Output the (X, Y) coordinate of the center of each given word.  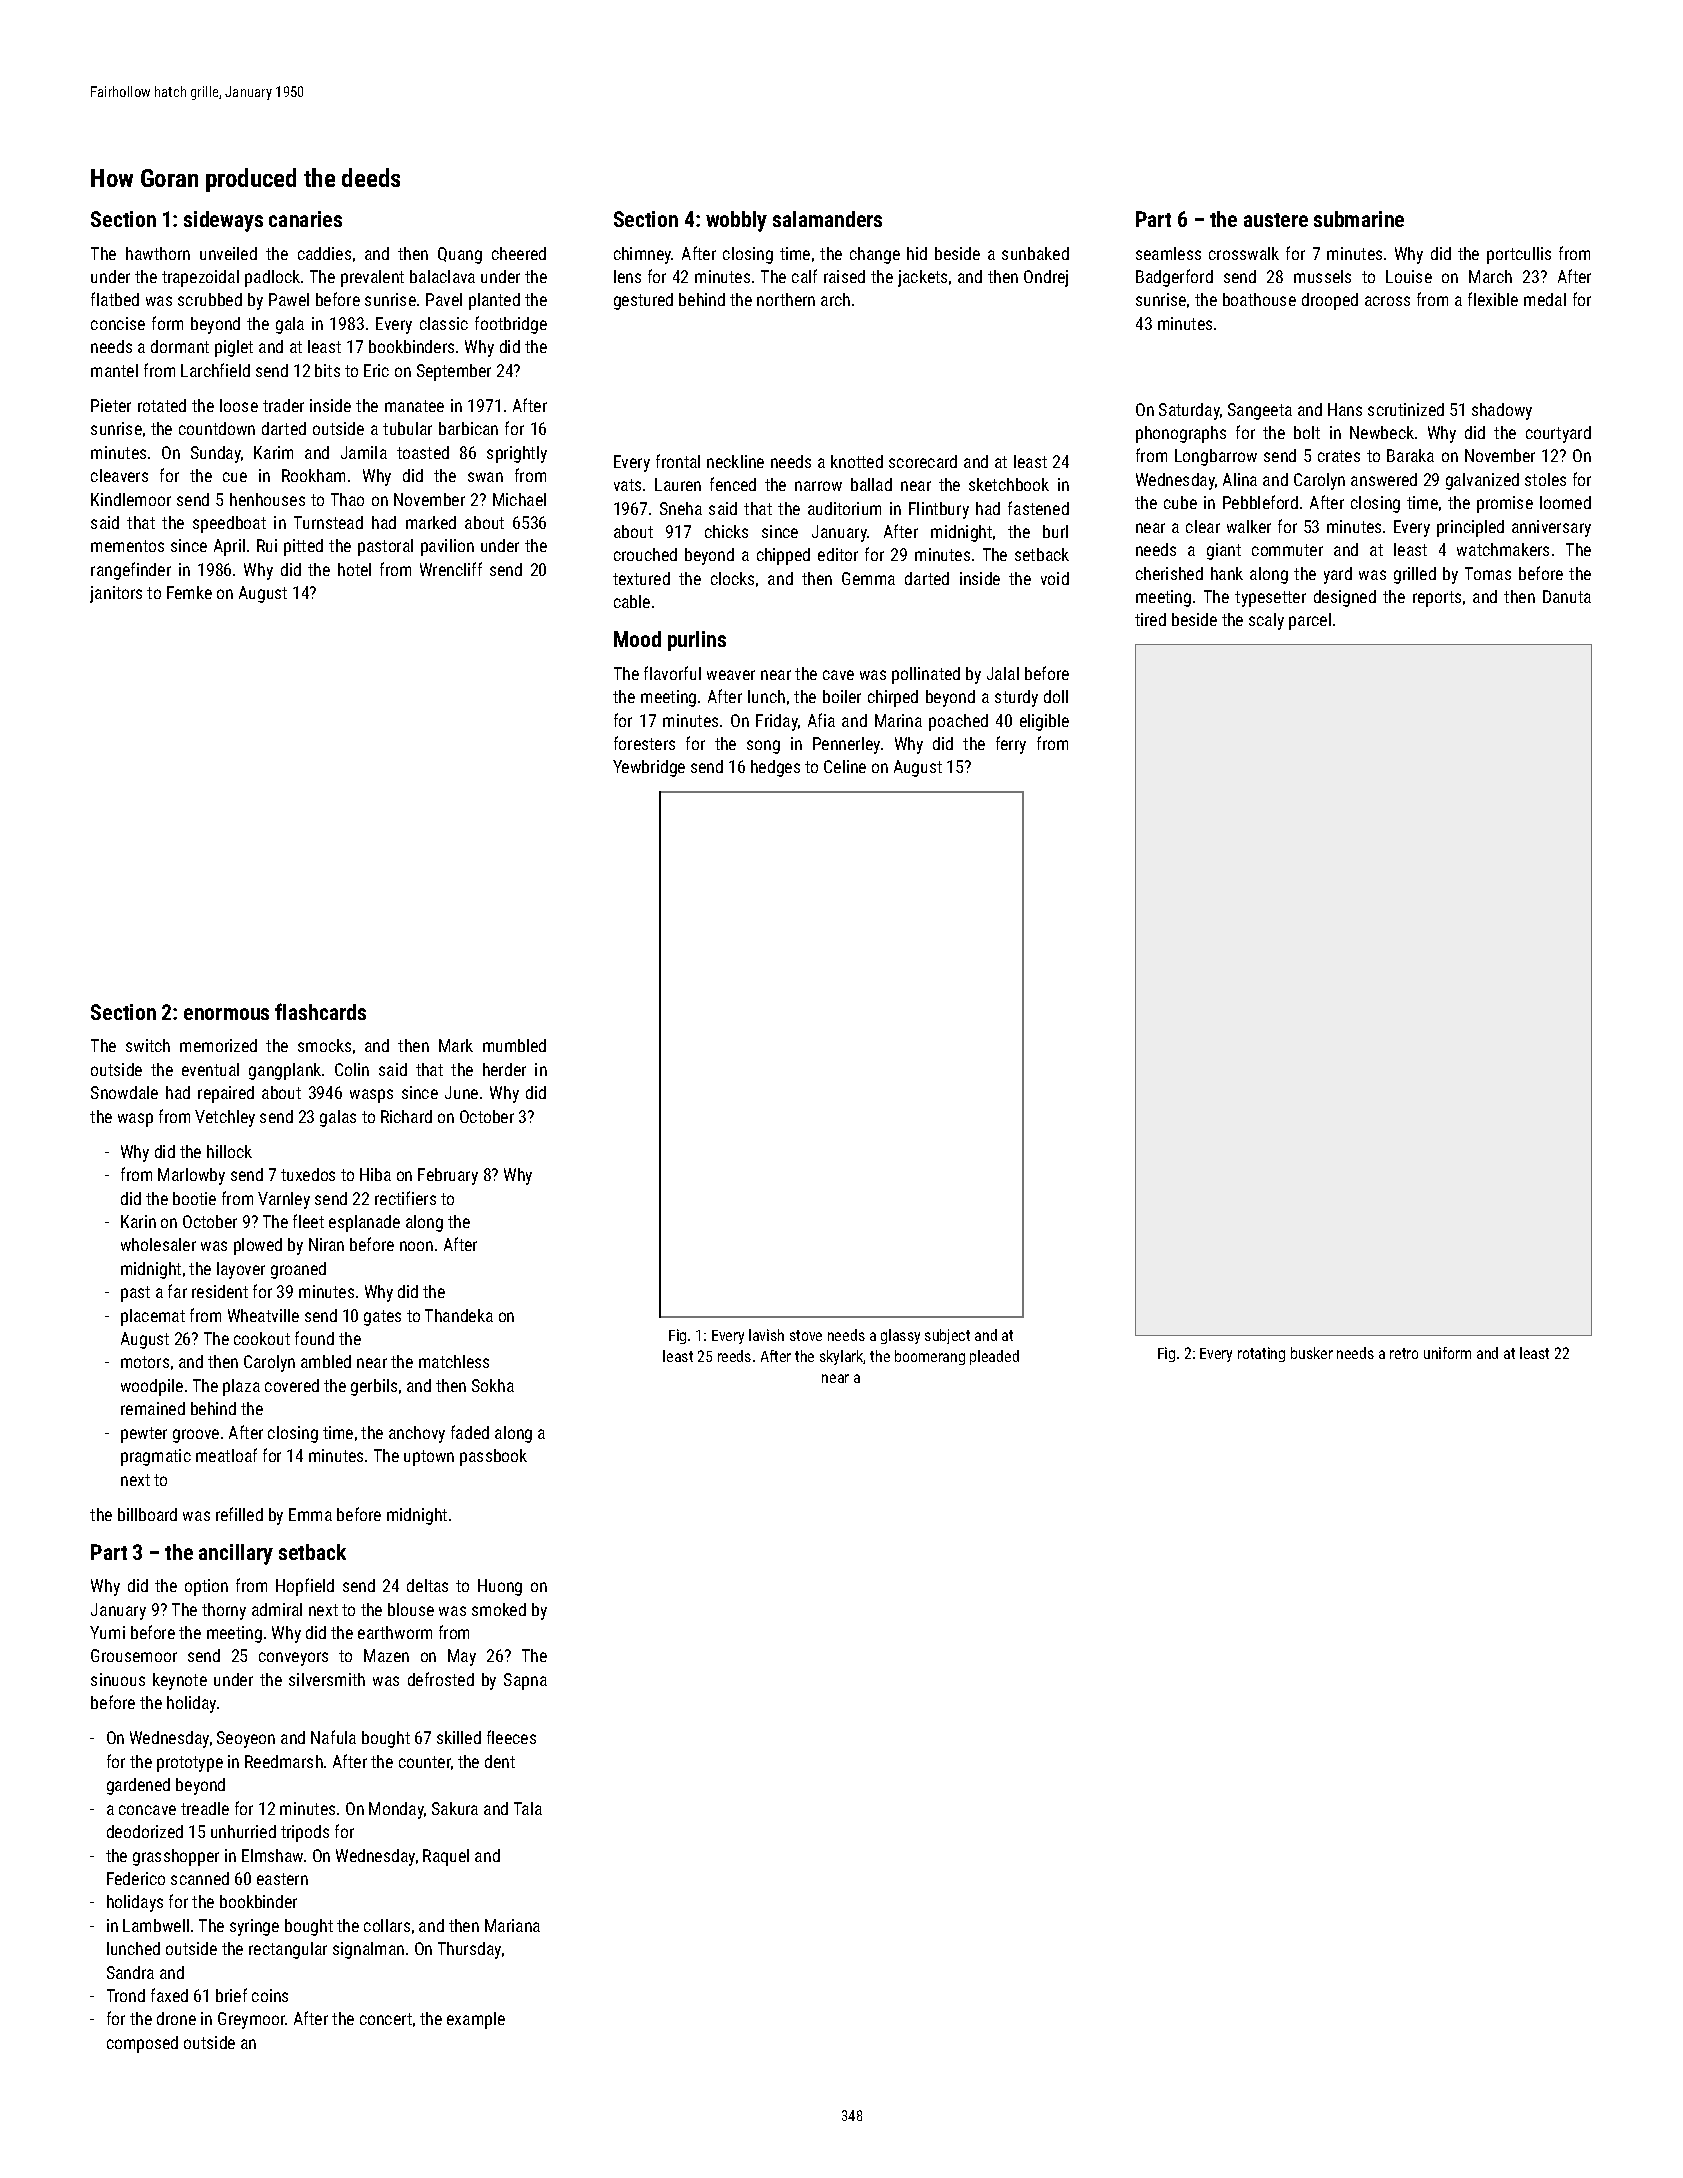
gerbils (374, 1387)
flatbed (115, 299)
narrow (818, 486)
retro (1404, 1353)
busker (1312, 1353)
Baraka (1410, 455)
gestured (643, 301)
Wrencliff (451, 569)
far (177, 1291)
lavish (766, 1335)
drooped (1330, 301)
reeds (734, 1356)
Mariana (512, 1925)
